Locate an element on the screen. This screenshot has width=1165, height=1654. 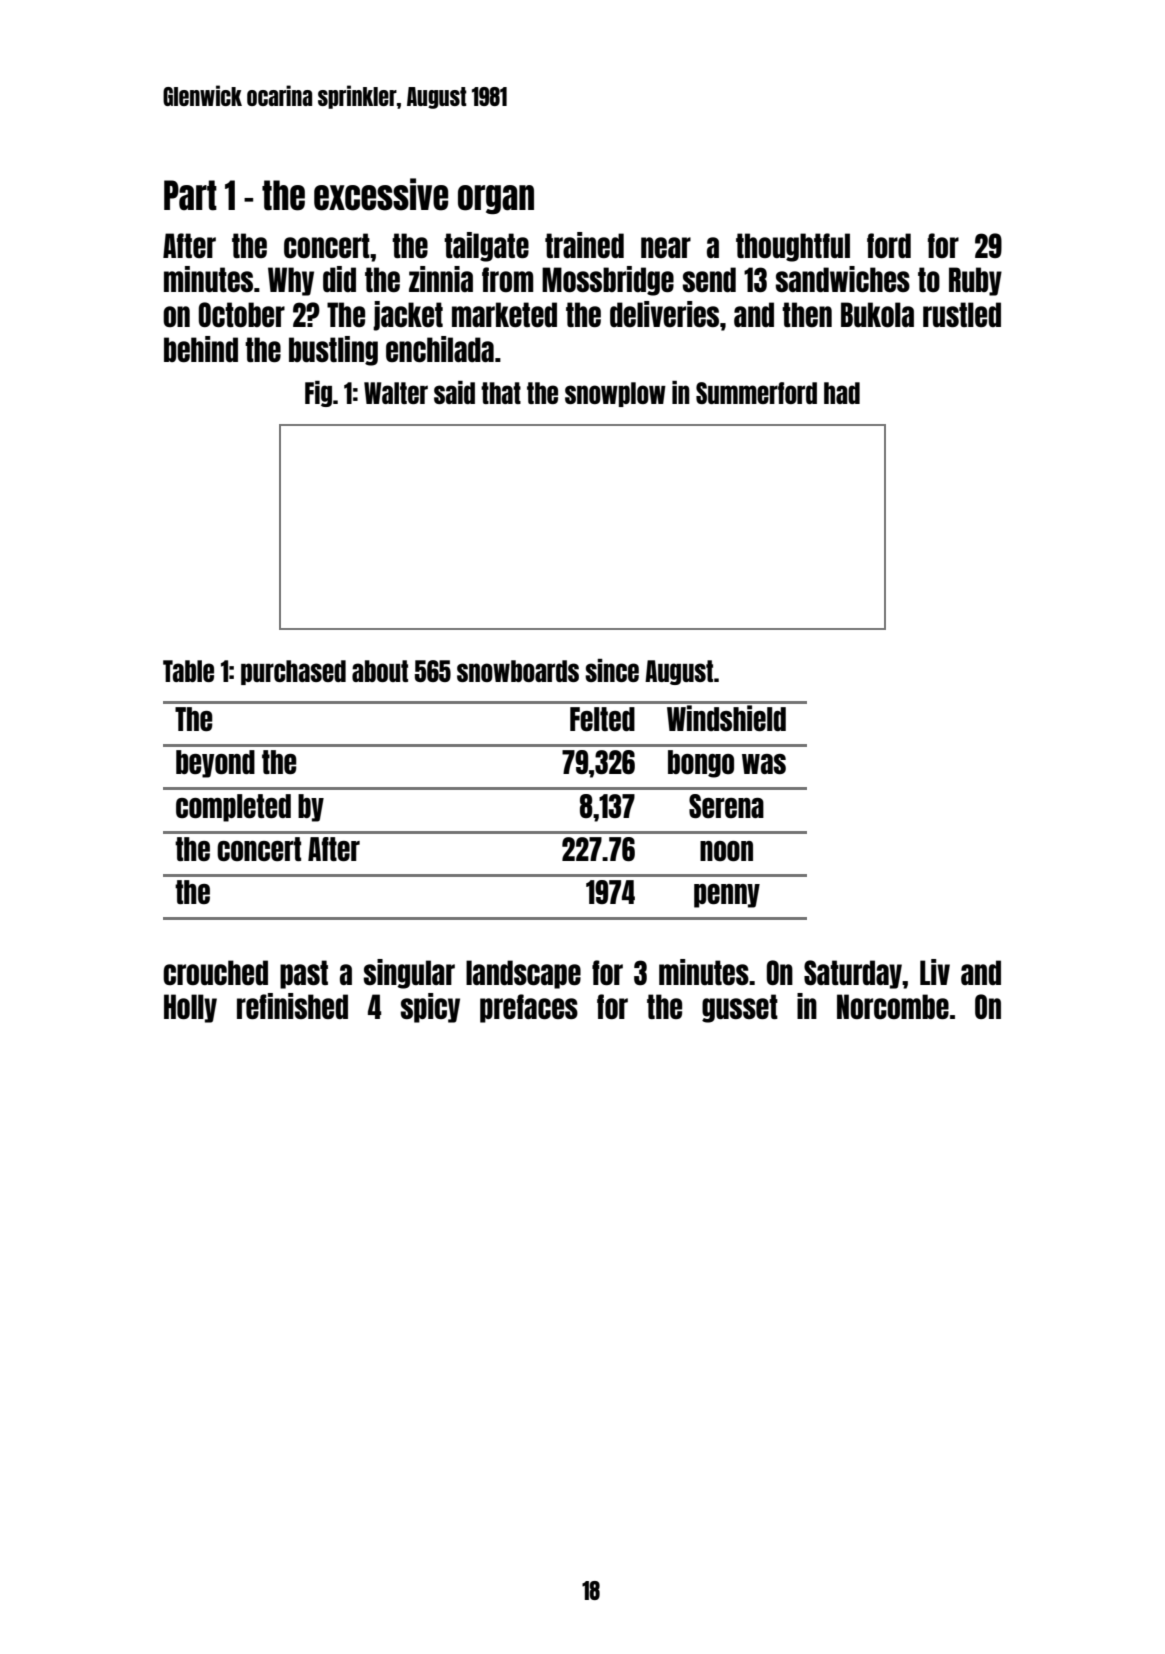
snowplow is located at coordinates (615, 394).
